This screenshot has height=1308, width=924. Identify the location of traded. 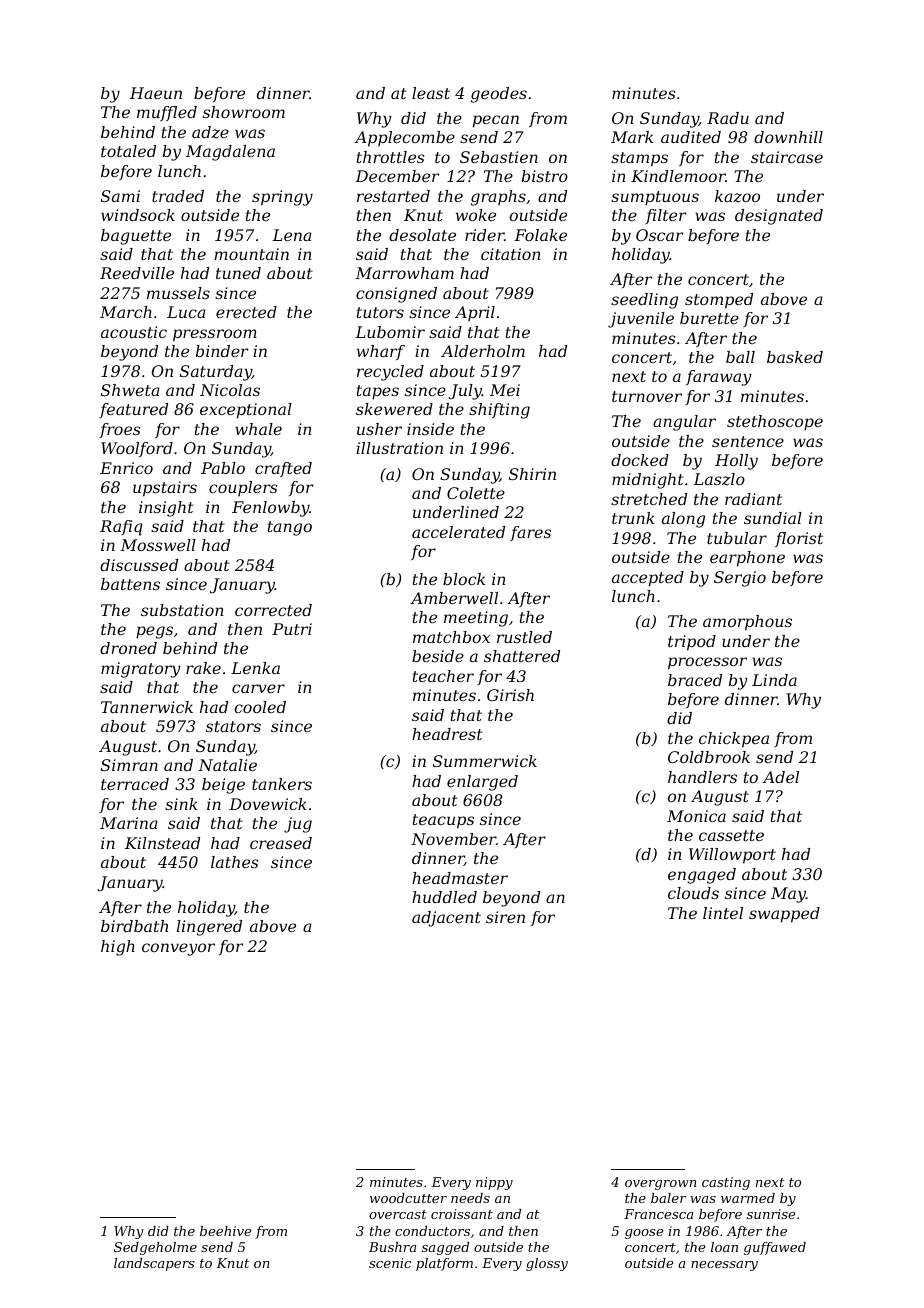
(178, 196).
